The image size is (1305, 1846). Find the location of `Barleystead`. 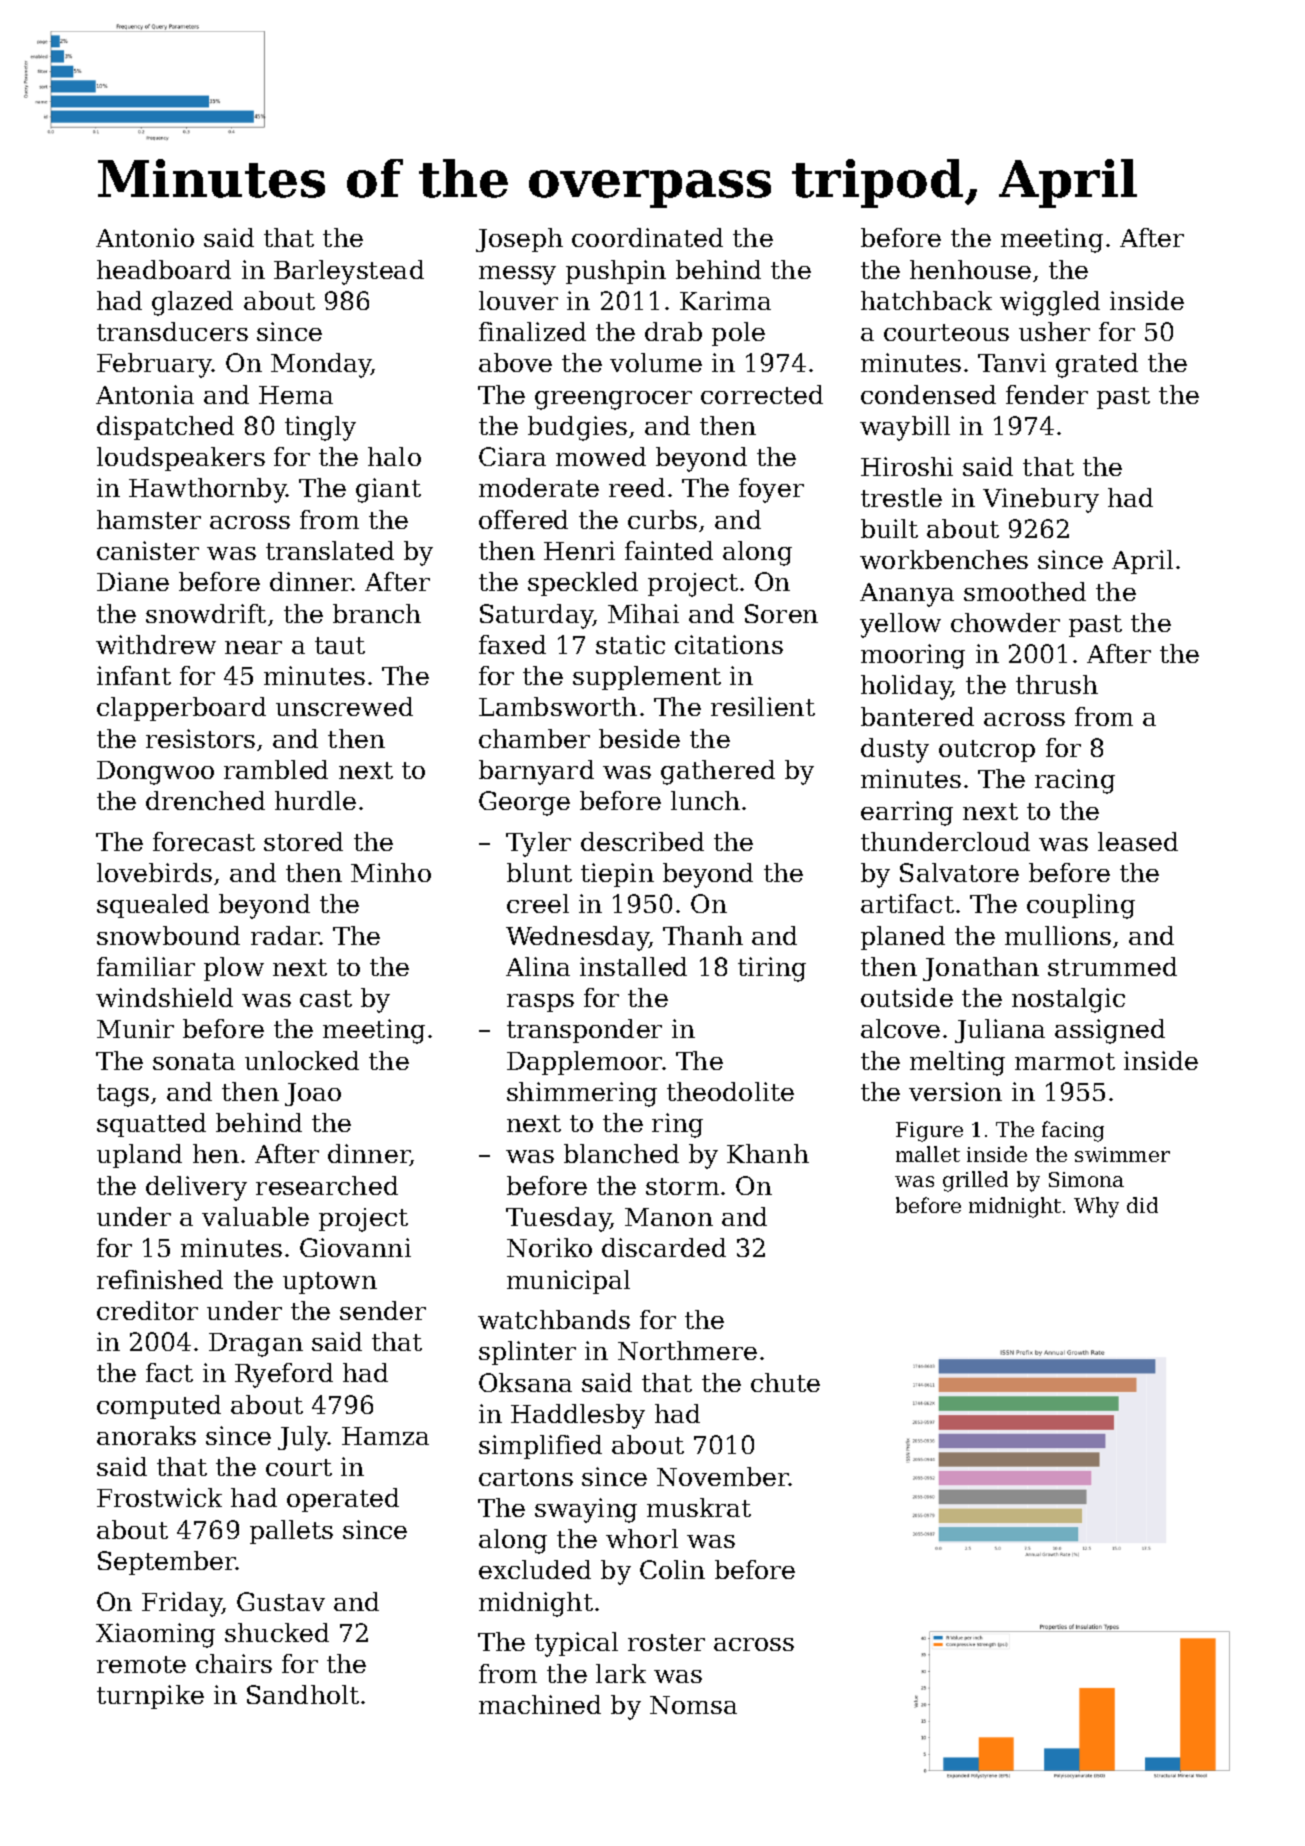

Barleystead is located at coordinates (349, 272).
